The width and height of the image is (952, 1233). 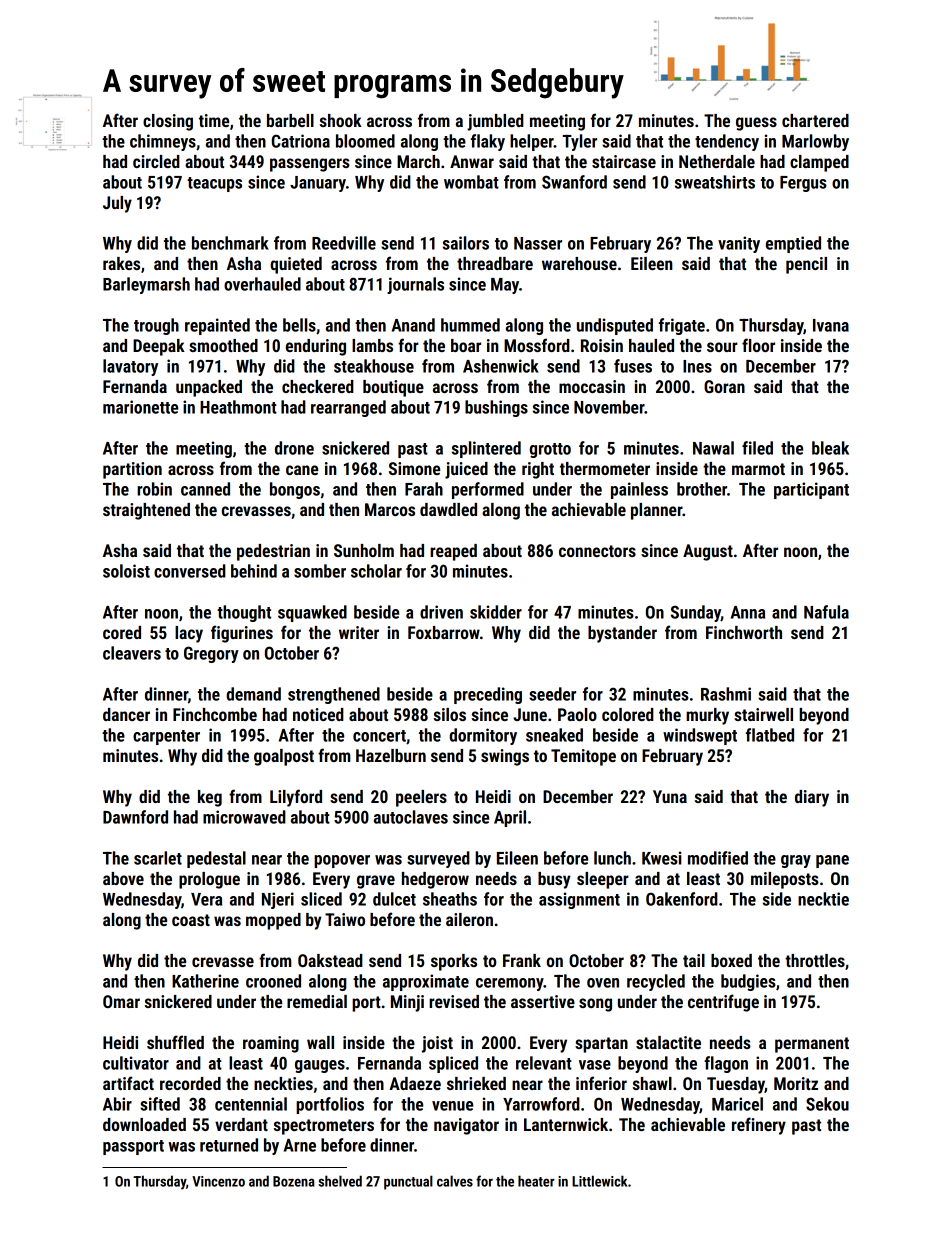 I want to click on Omar, so click(x=121, y=1001).
